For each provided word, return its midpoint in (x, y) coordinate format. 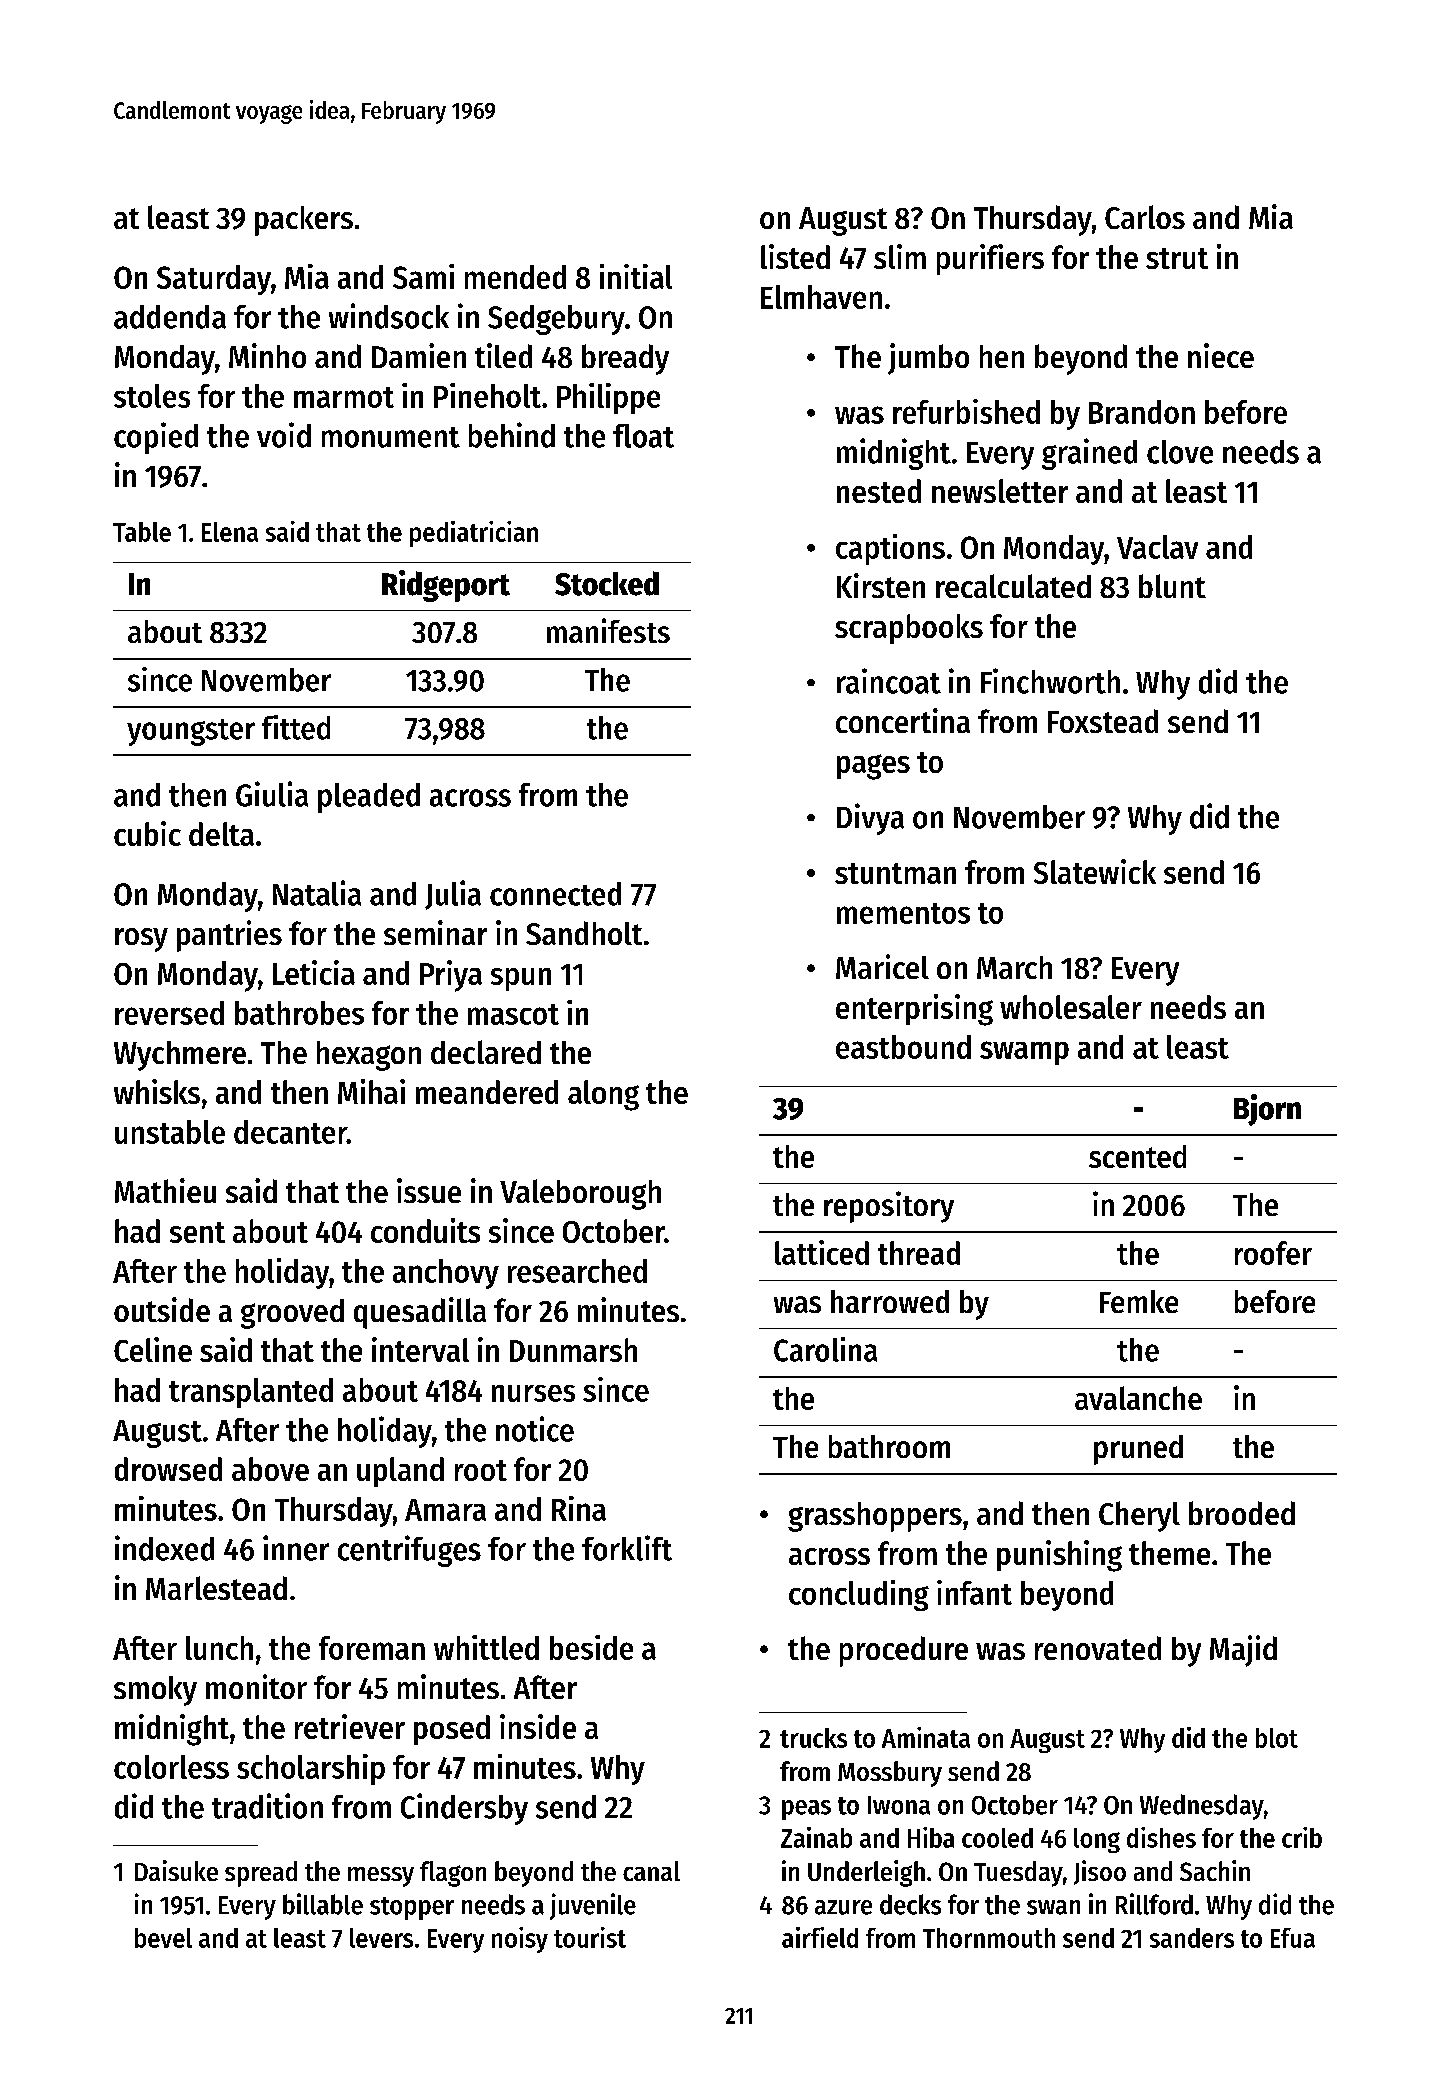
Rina (579, 1508)
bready (625, 359)
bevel (163, 1938)
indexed (164, 1548)
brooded (1242, 1513)
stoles (152, 396)
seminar (435, 932)
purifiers (990, 259)
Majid (1243, 1651)
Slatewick (1095, 871)
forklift (627, 1548)
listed (795, 256)
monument (391, 437)
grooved (292, 1314)
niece (1221, 355)
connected (555, 894)
